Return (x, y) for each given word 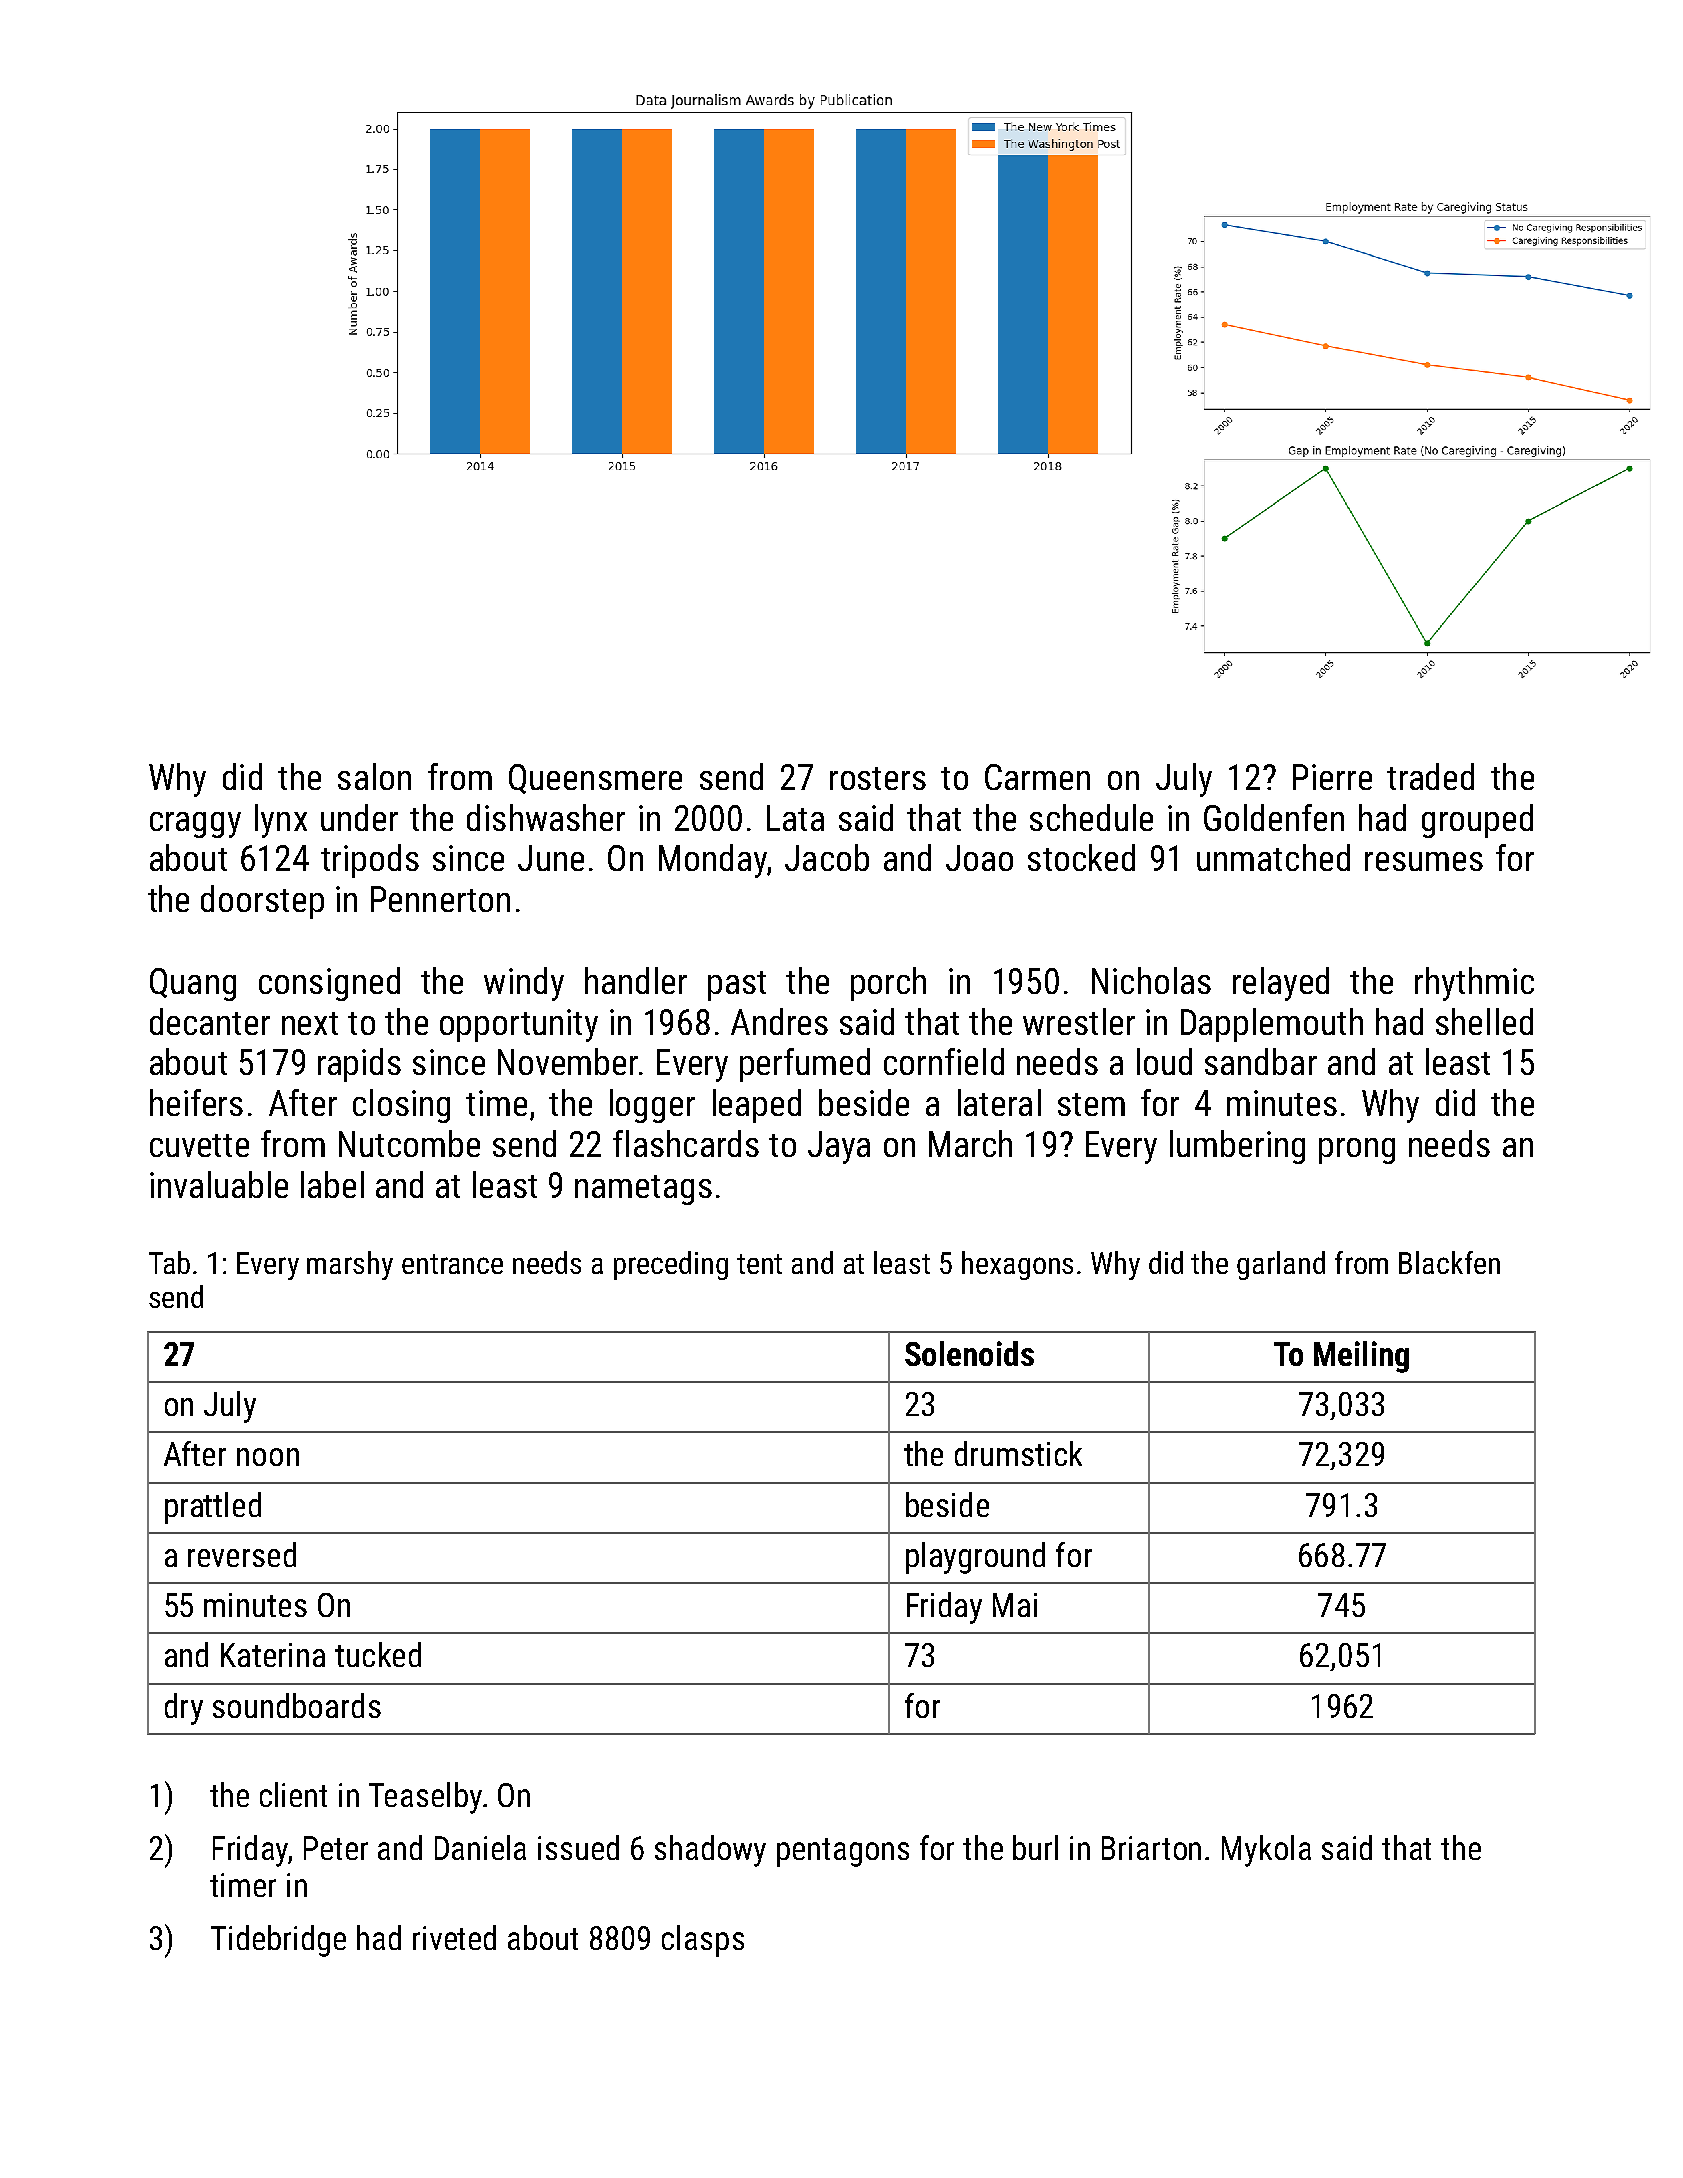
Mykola (1266, 1851)
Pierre (1332, 777)
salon (374, 776)
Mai (1015, 1605)
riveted (454, 1937)
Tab (169, 1262)
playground (975, 1558)
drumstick (1018, 1453)
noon (268, 1457)
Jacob (827, 857)
